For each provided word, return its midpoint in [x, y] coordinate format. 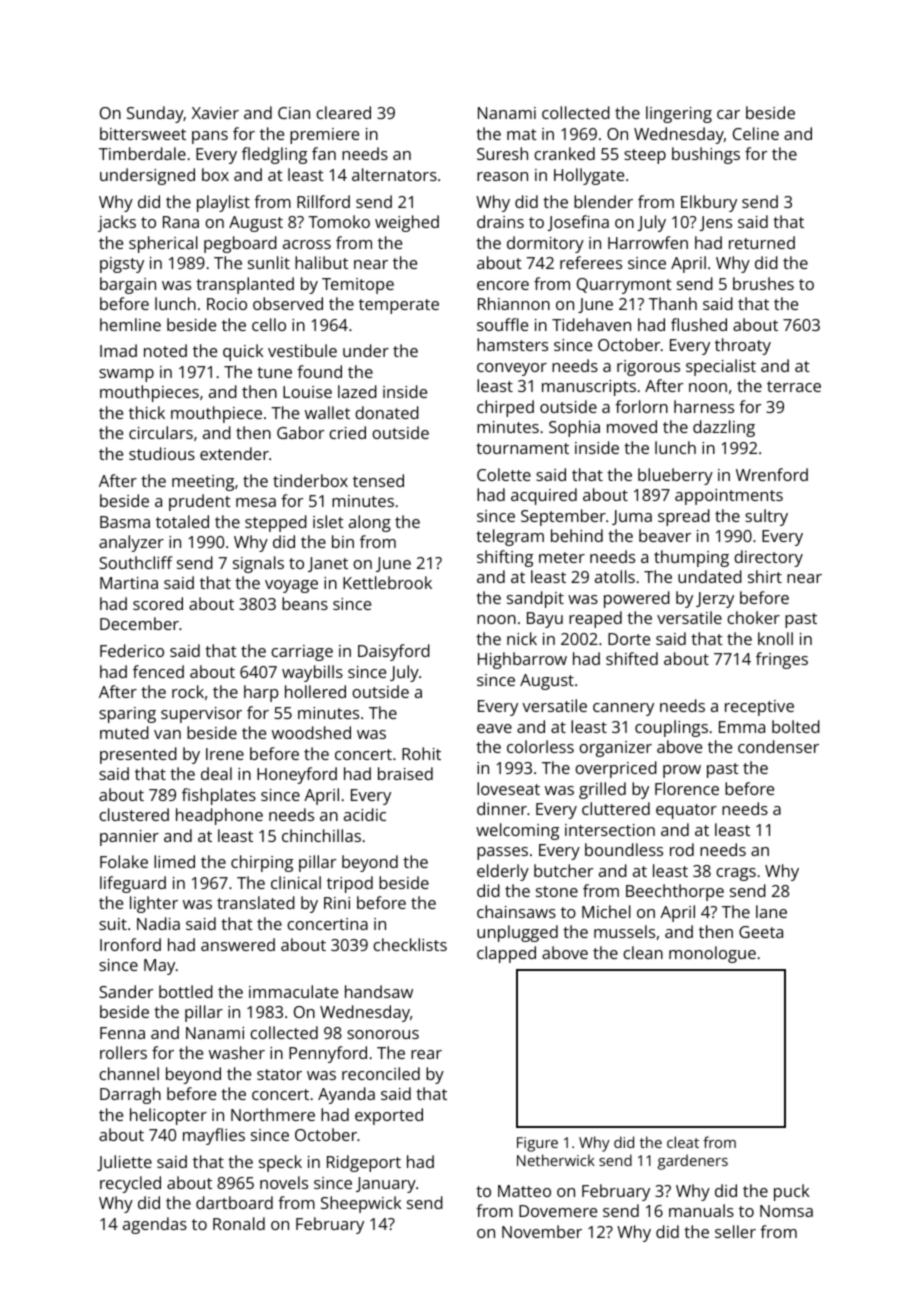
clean [643, 952]
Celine [756, 133]
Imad [118, 350]
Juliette [124, 1163]
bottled [186, 991]
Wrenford [772, 474]
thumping [691, 558]
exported [389, 1116]
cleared [343, 112]
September [563, 517]
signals [258, 564]
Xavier [215, 113]
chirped [505, 408]
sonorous [383, 1034]
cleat [683, 1142]
